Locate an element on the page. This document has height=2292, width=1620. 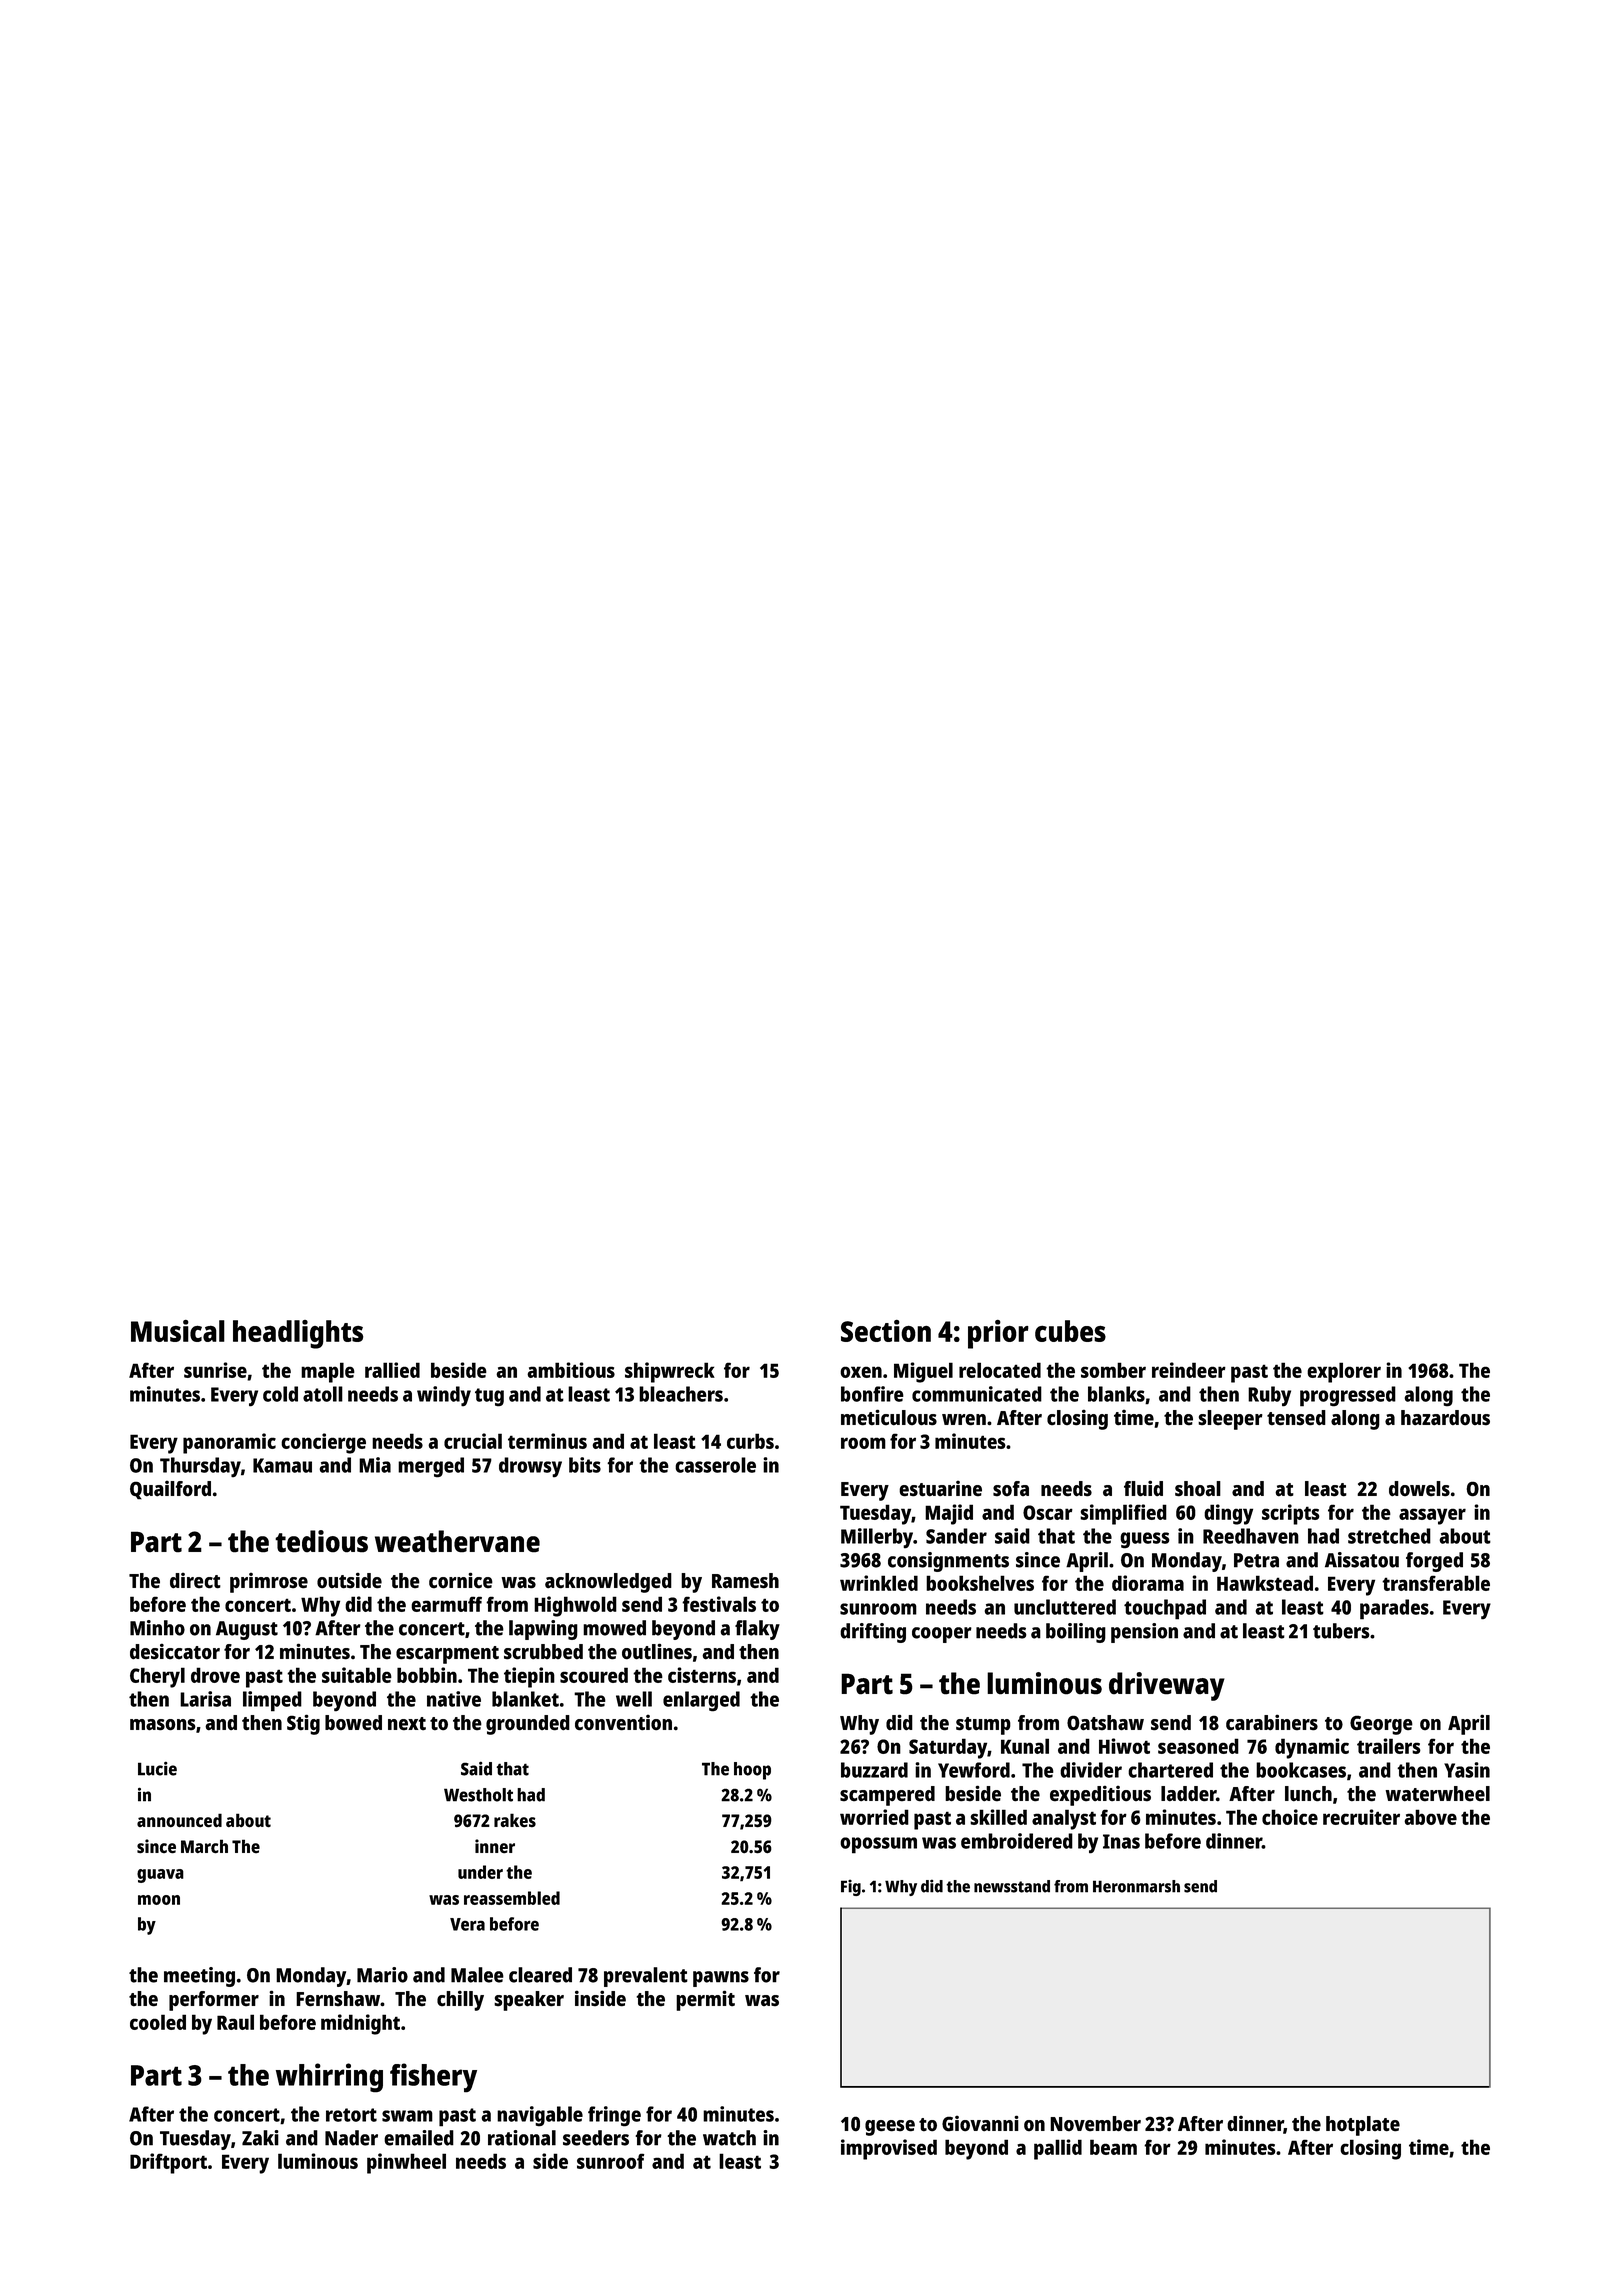
improvised is located at coordinates (889, 2149).
